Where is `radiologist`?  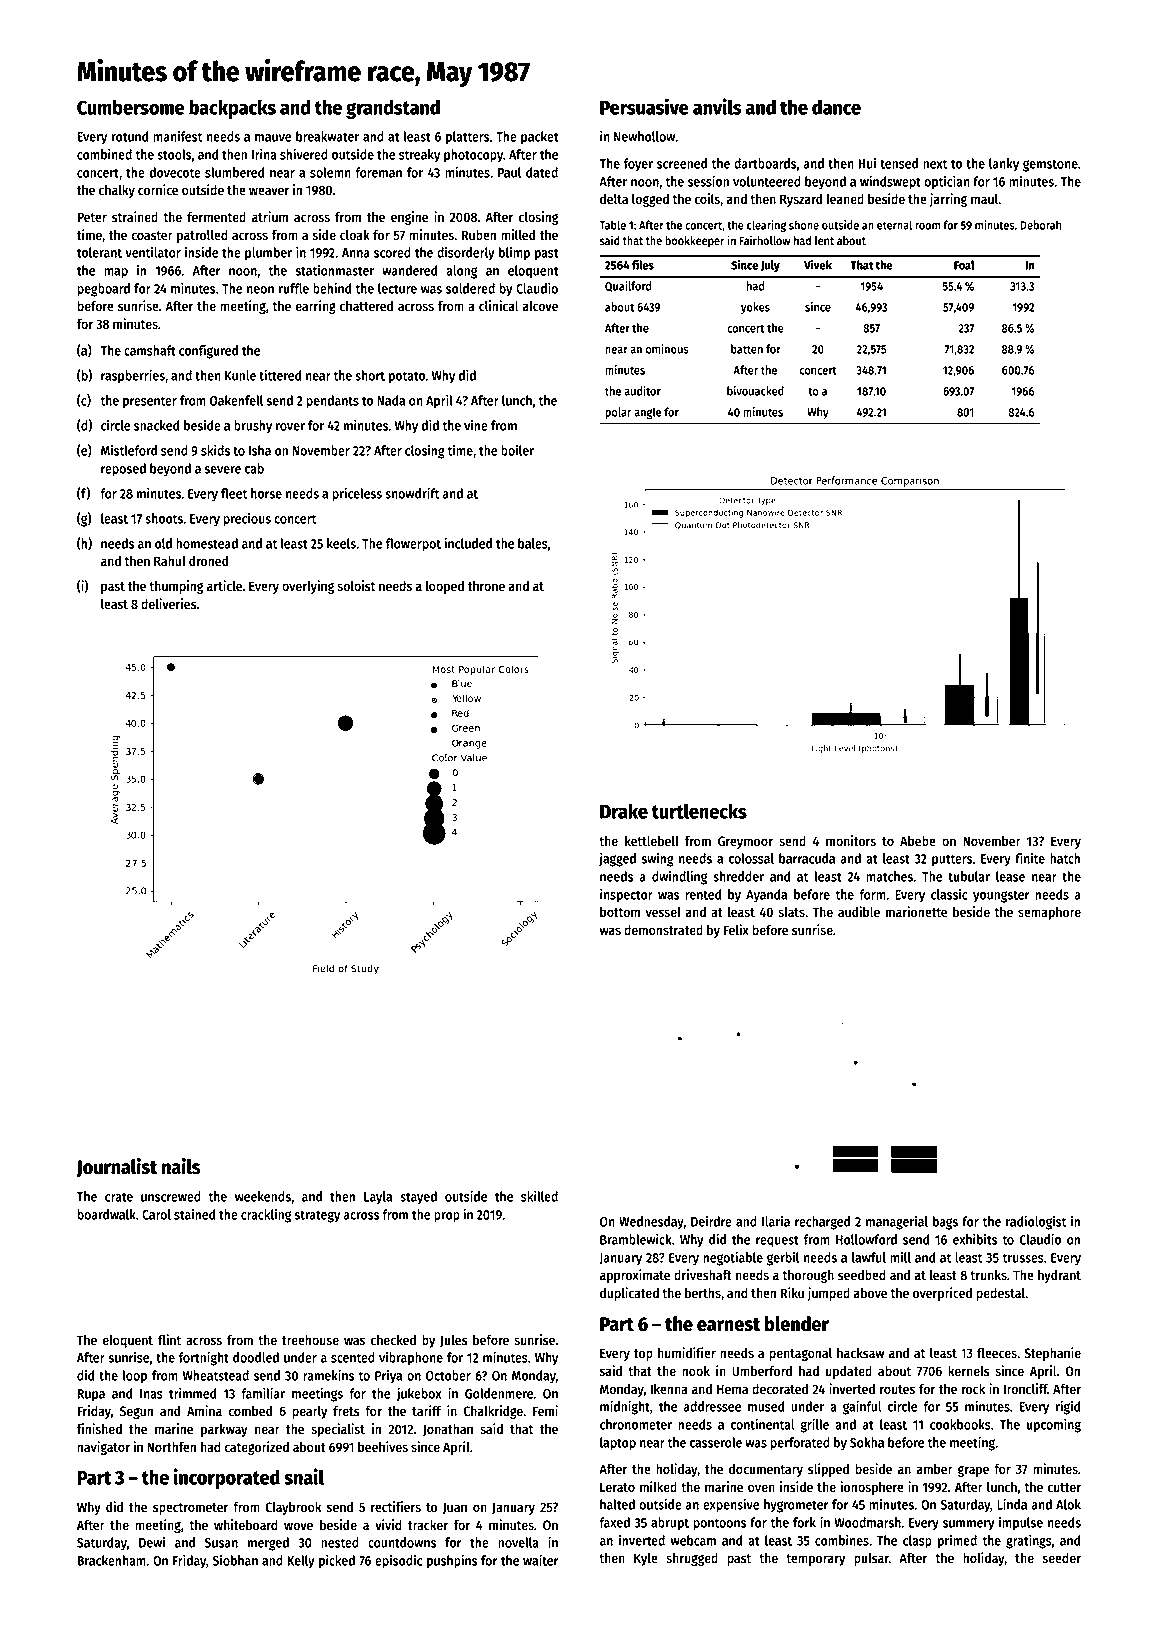 radiologist is located at coordinates (1036, 1222).
